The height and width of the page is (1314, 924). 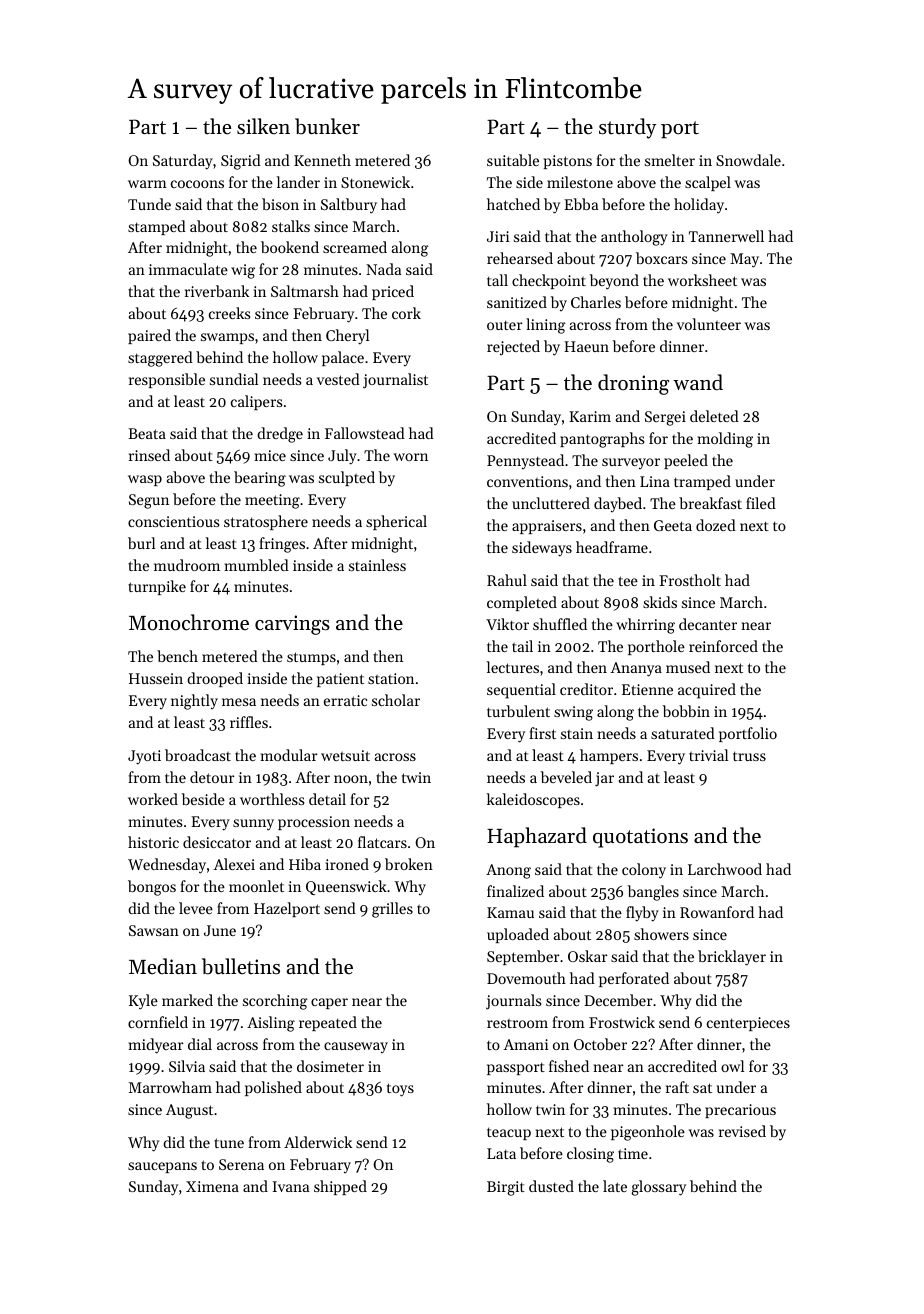 I want to click on rehearsed, so click(x=520, y=258).
